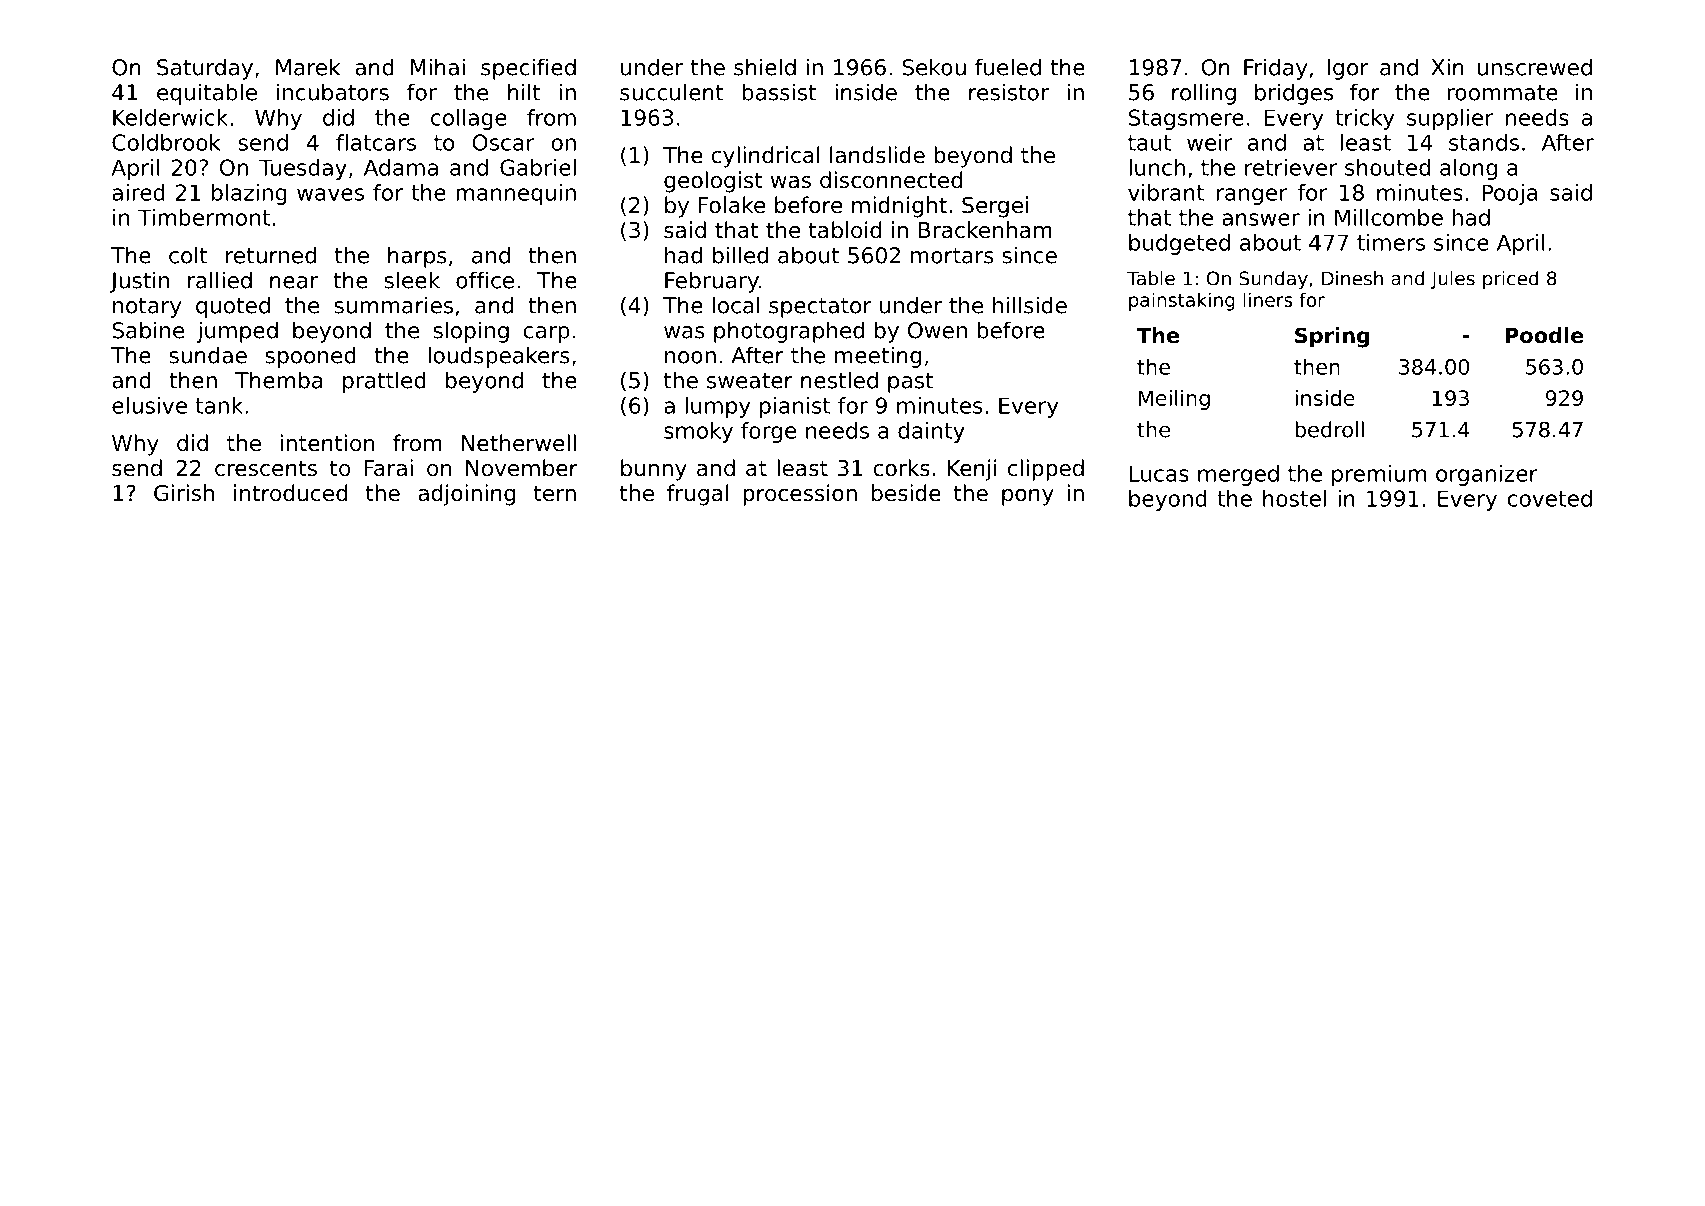  Describe the element at coordinates (1545, 335) in the document. I see `Poodle` at that location.
